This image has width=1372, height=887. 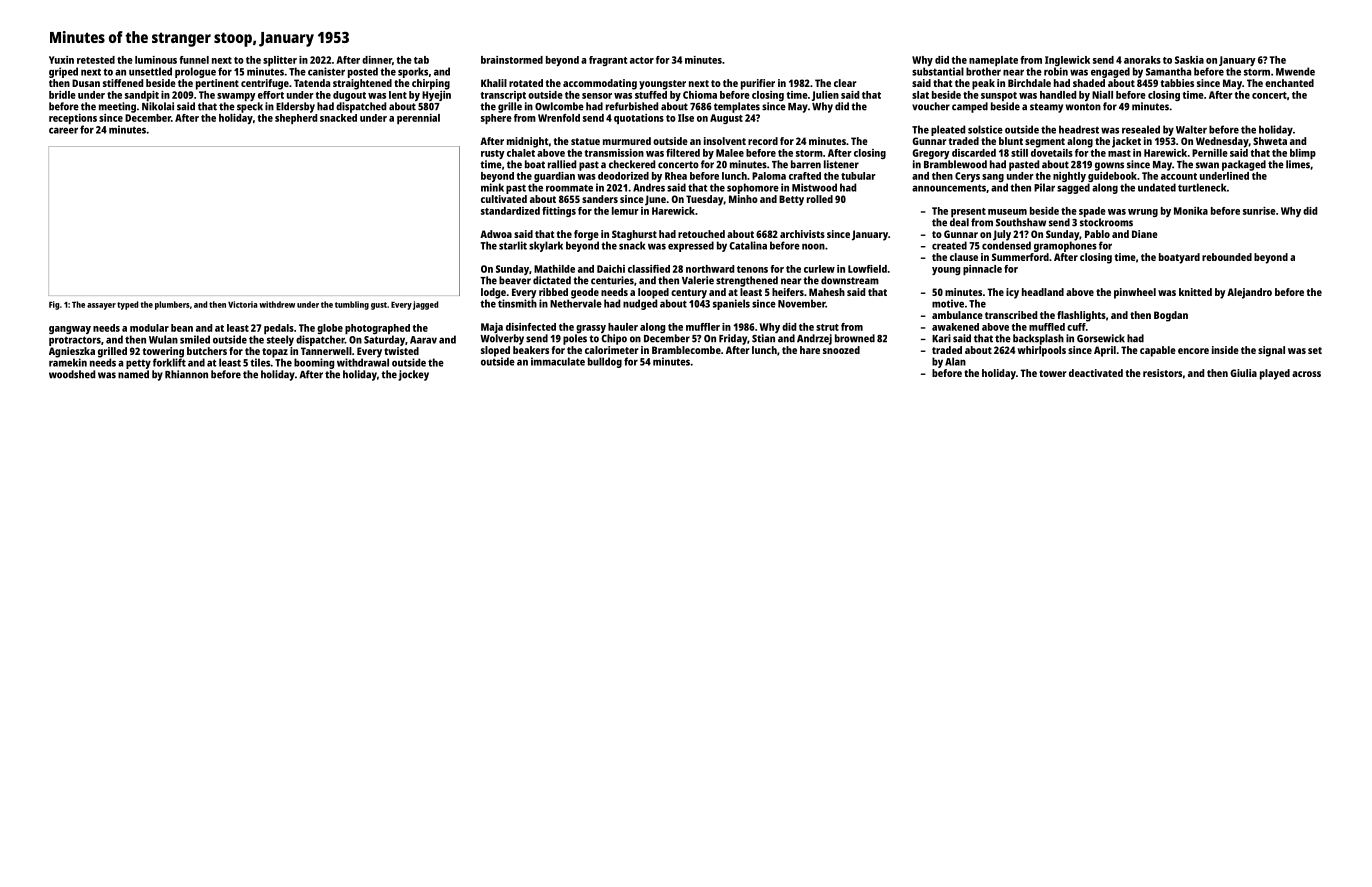 What do you see at coordinates (61, 60) in the image?
I see `Yuxin` at bounding box center [61, 60].
